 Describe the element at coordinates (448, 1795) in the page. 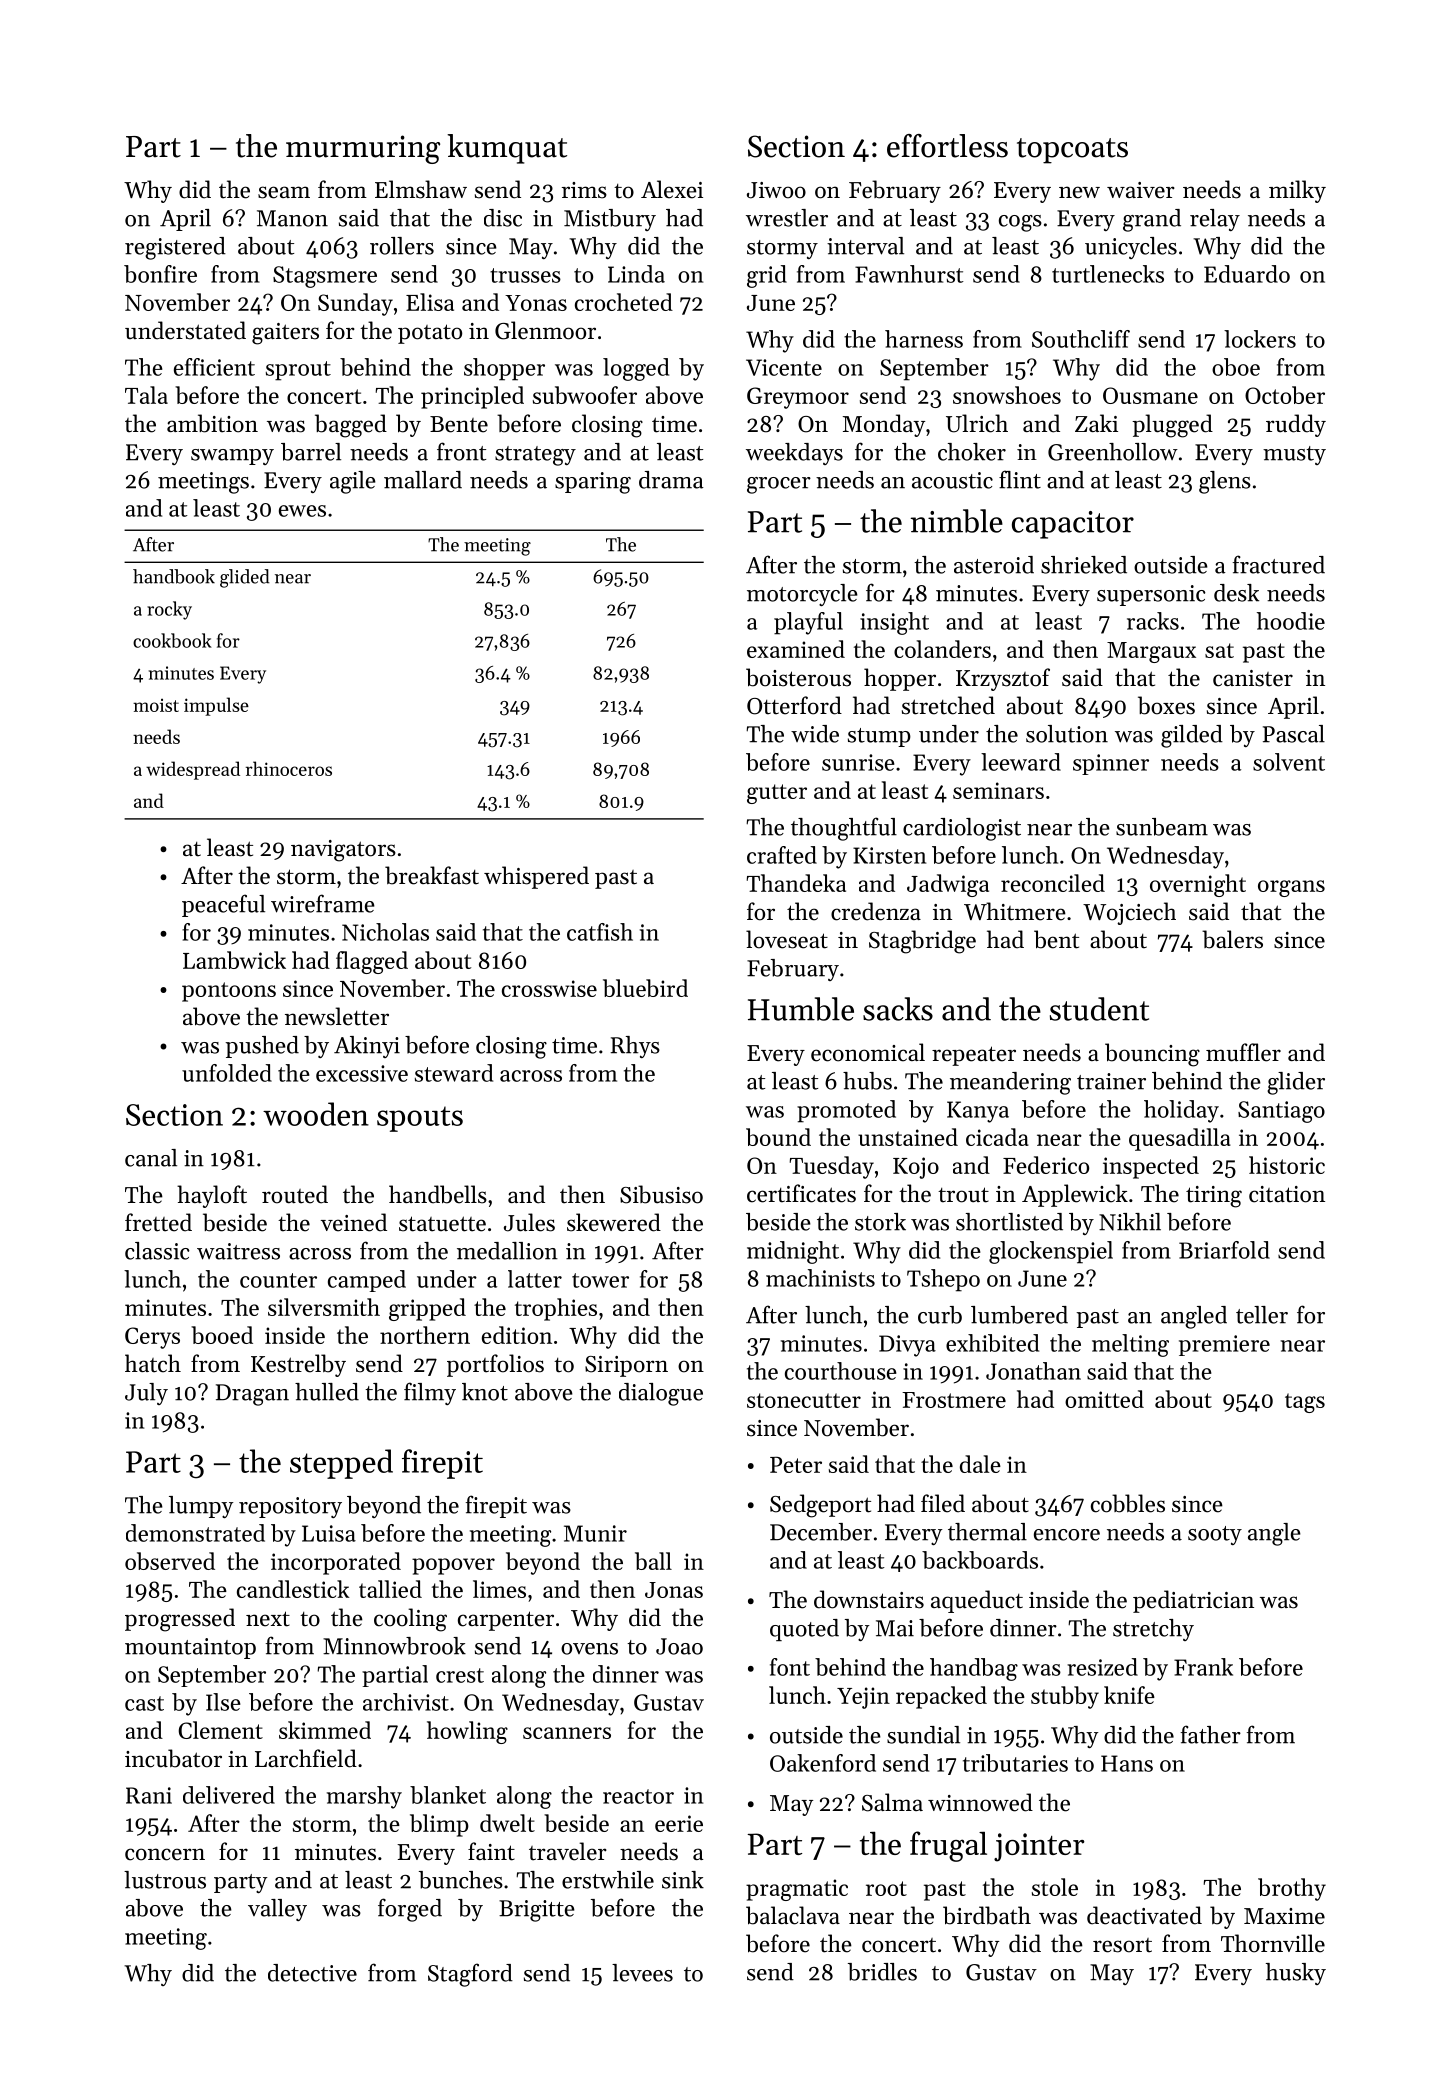

I see `blanket` at that location.
